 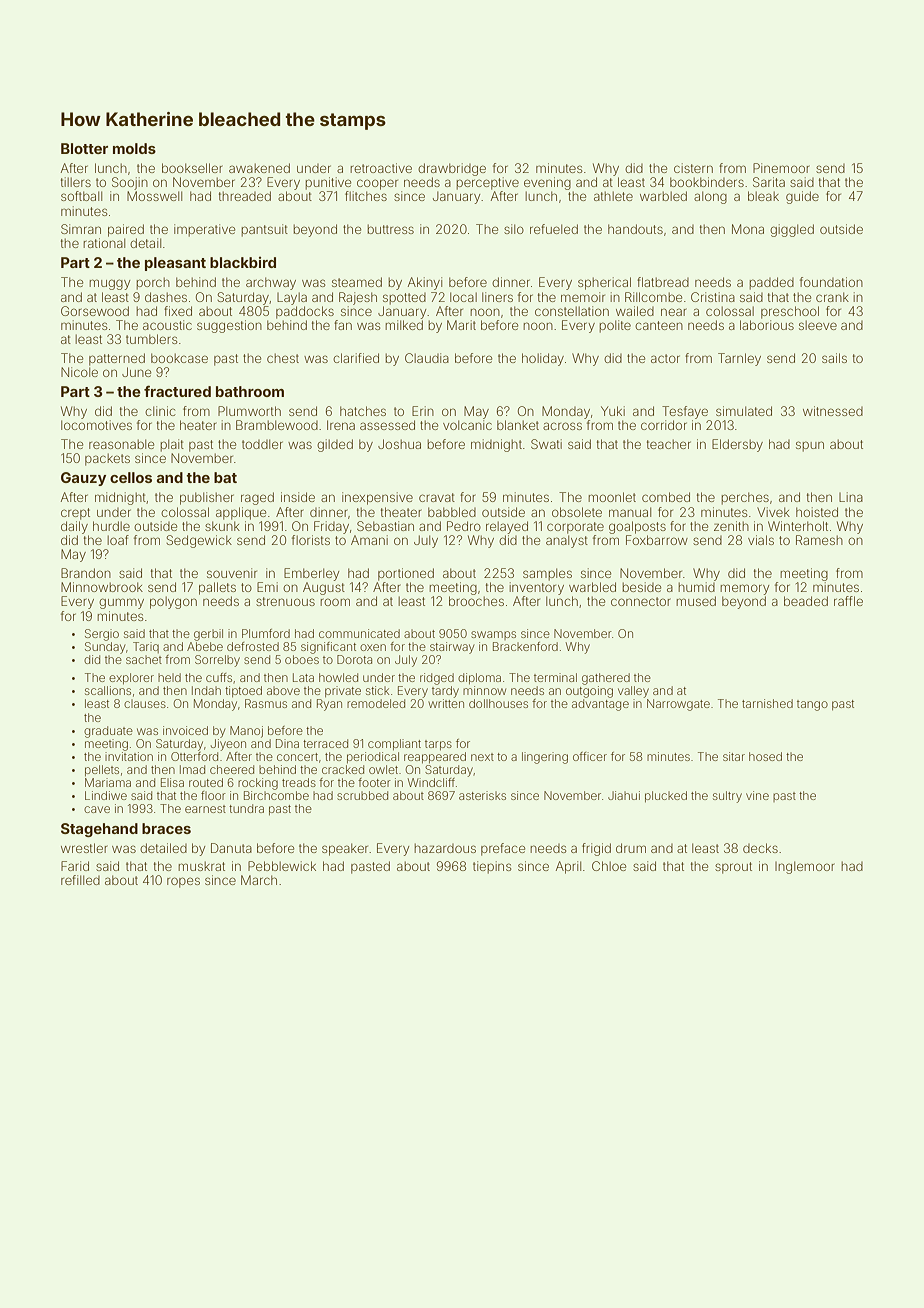 I want to click on braces, so click(x=166, y=828).
